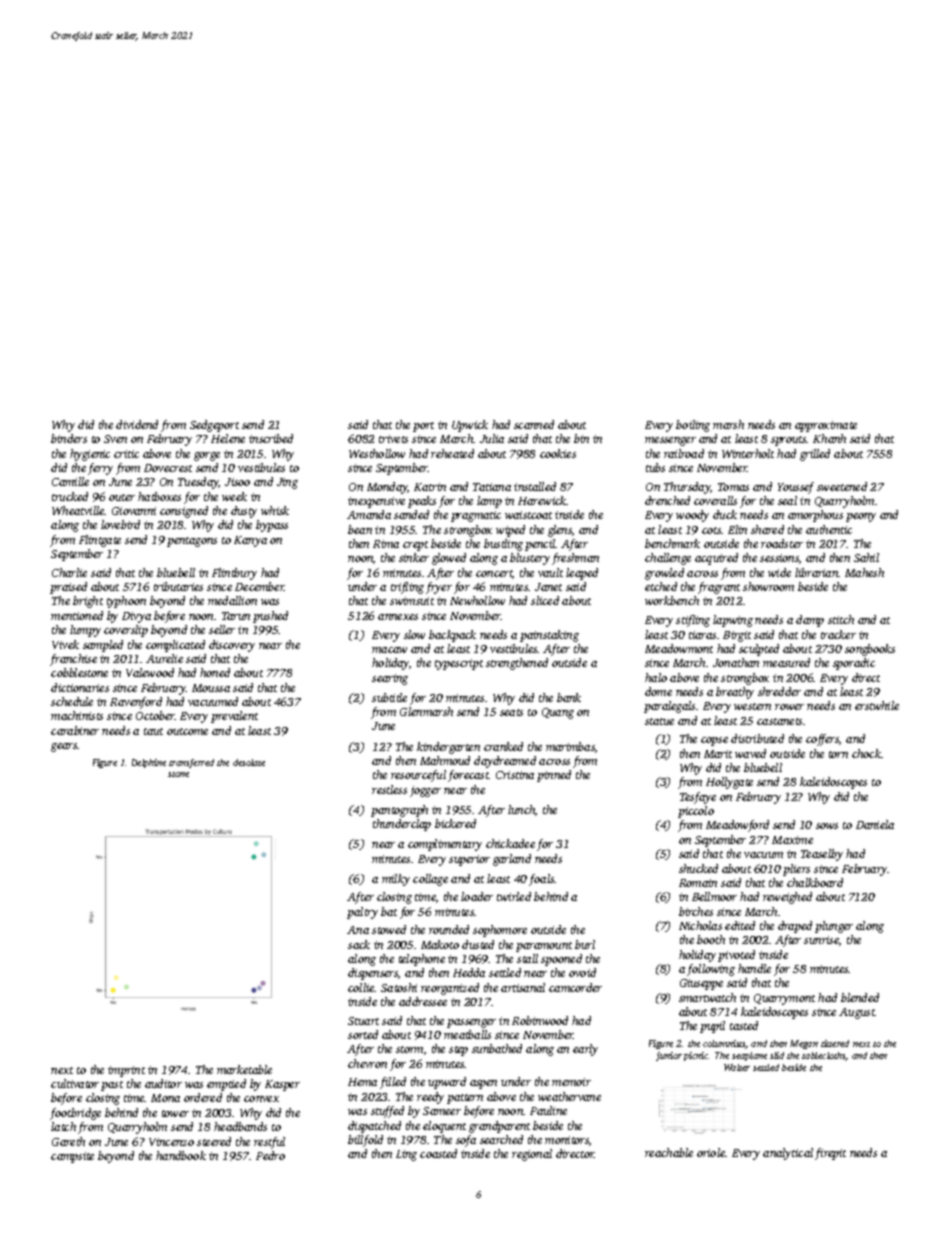  What do you see at coordinates (875, 824) in the document?
I see `Daniela` at bounding box center [875, 824].
